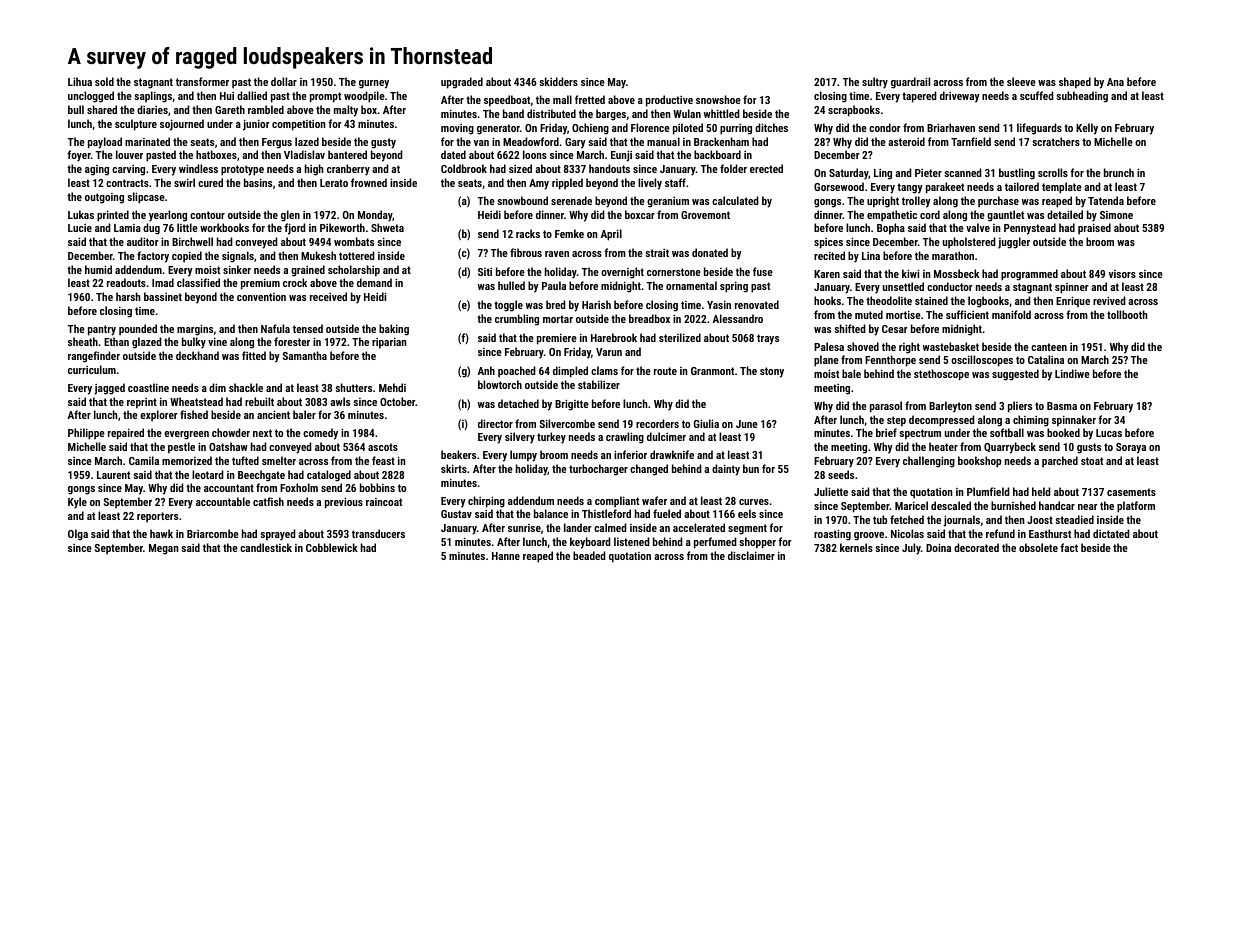 The width and height of the page is (1233, 952). Describe the element at coordinates (558, 319) in the page. I see `mortar` at that location.
